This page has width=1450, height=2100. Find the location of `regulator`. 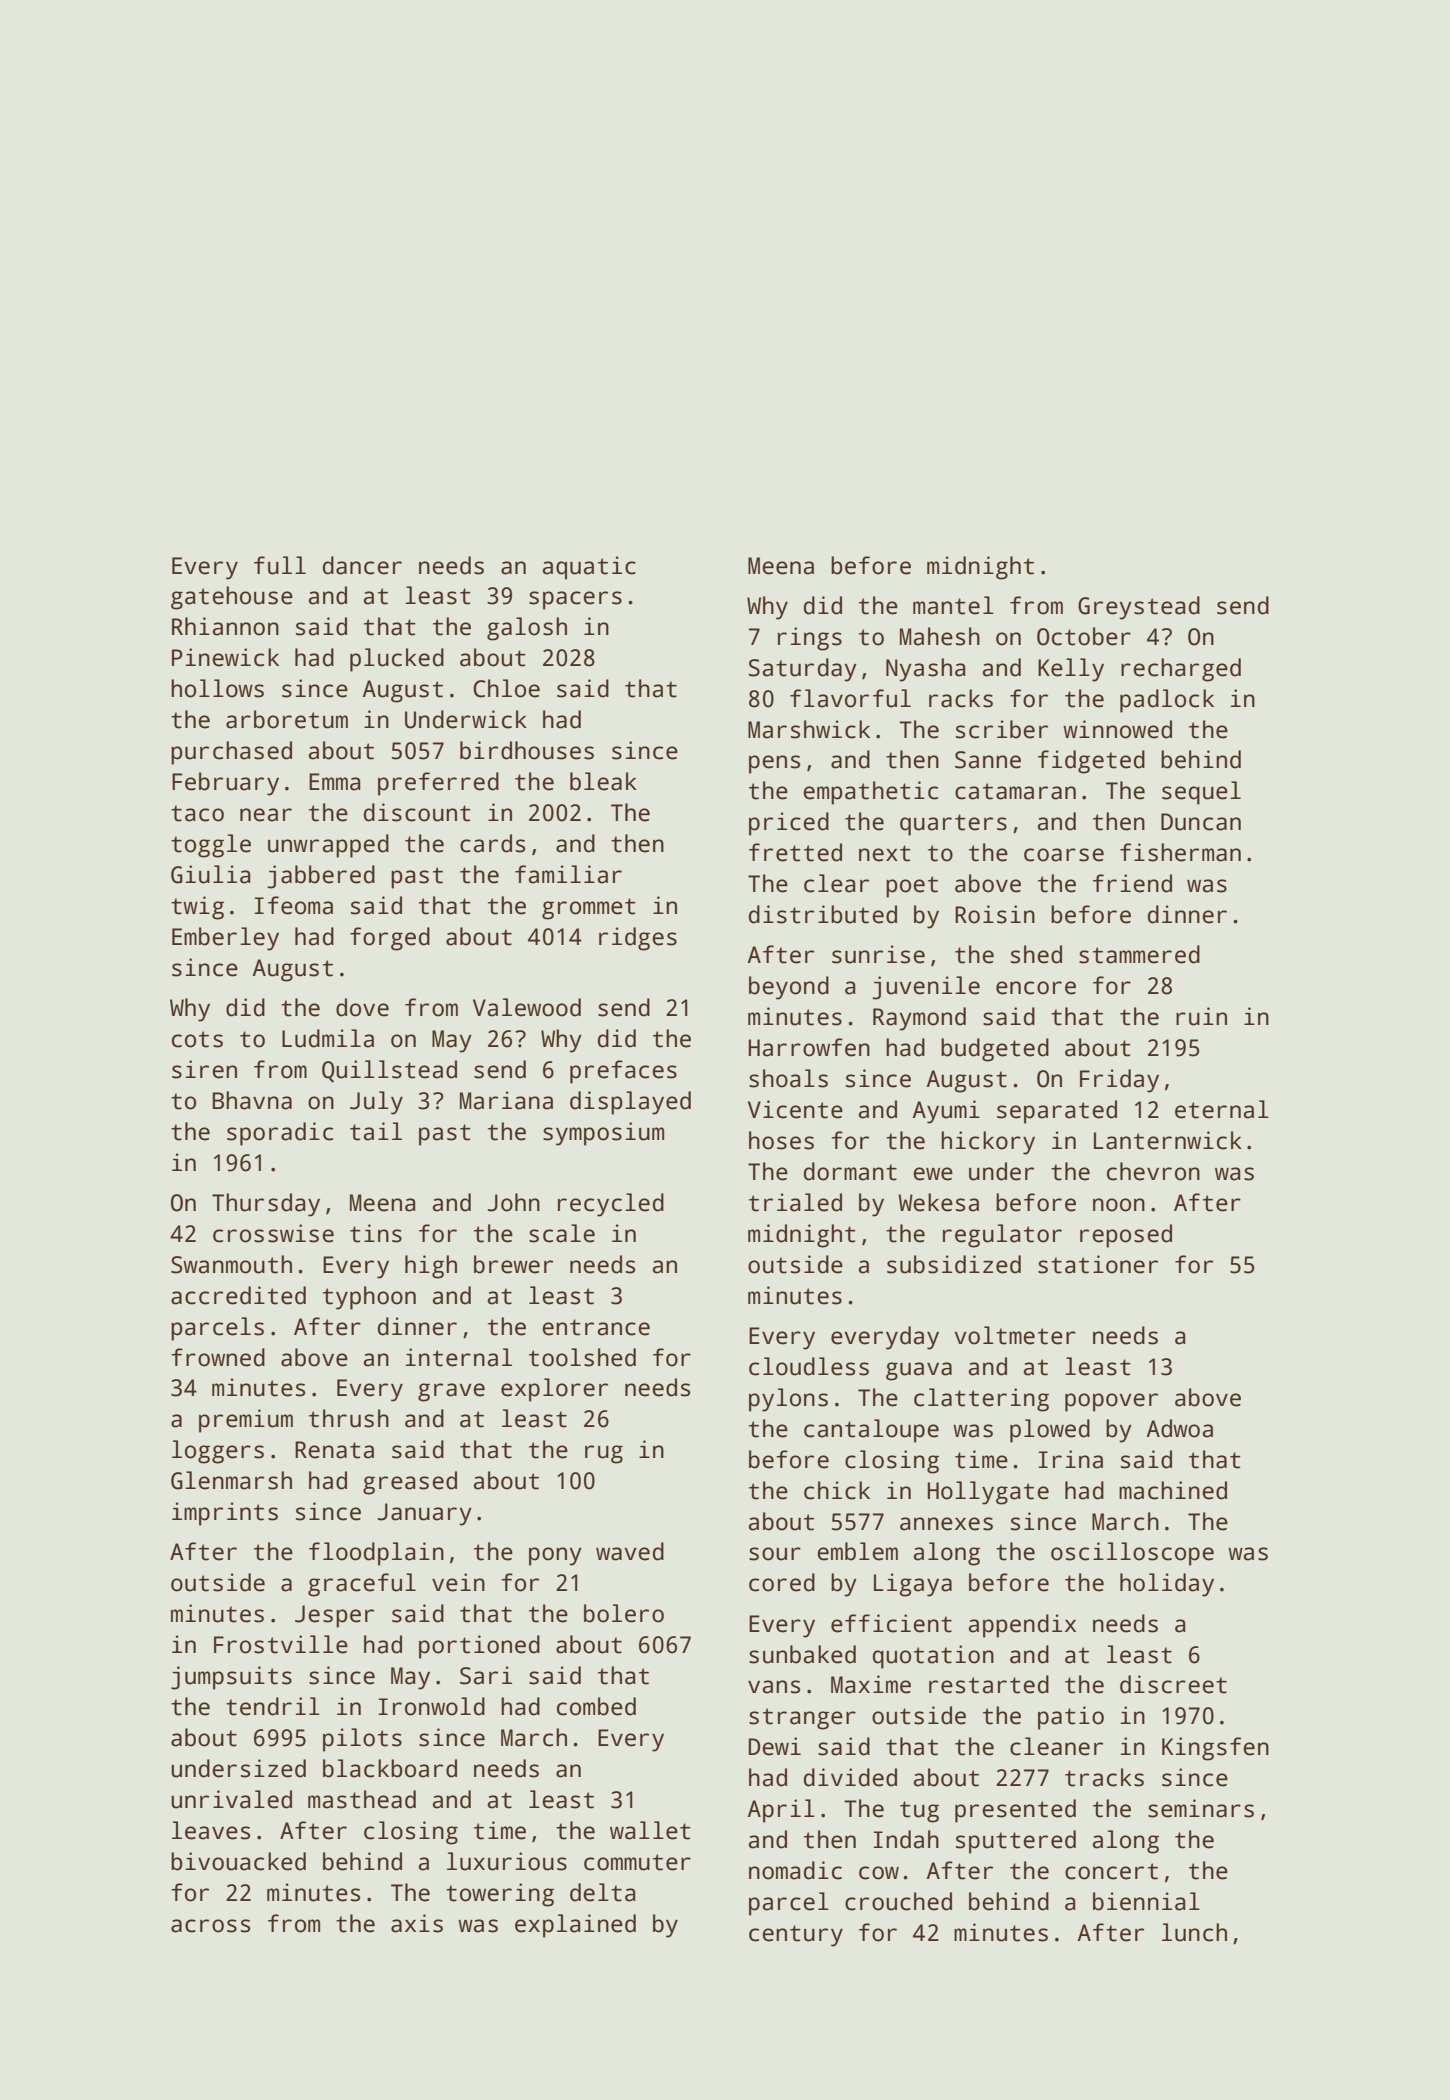

regulator is located at coordinates (1002, 1236).
